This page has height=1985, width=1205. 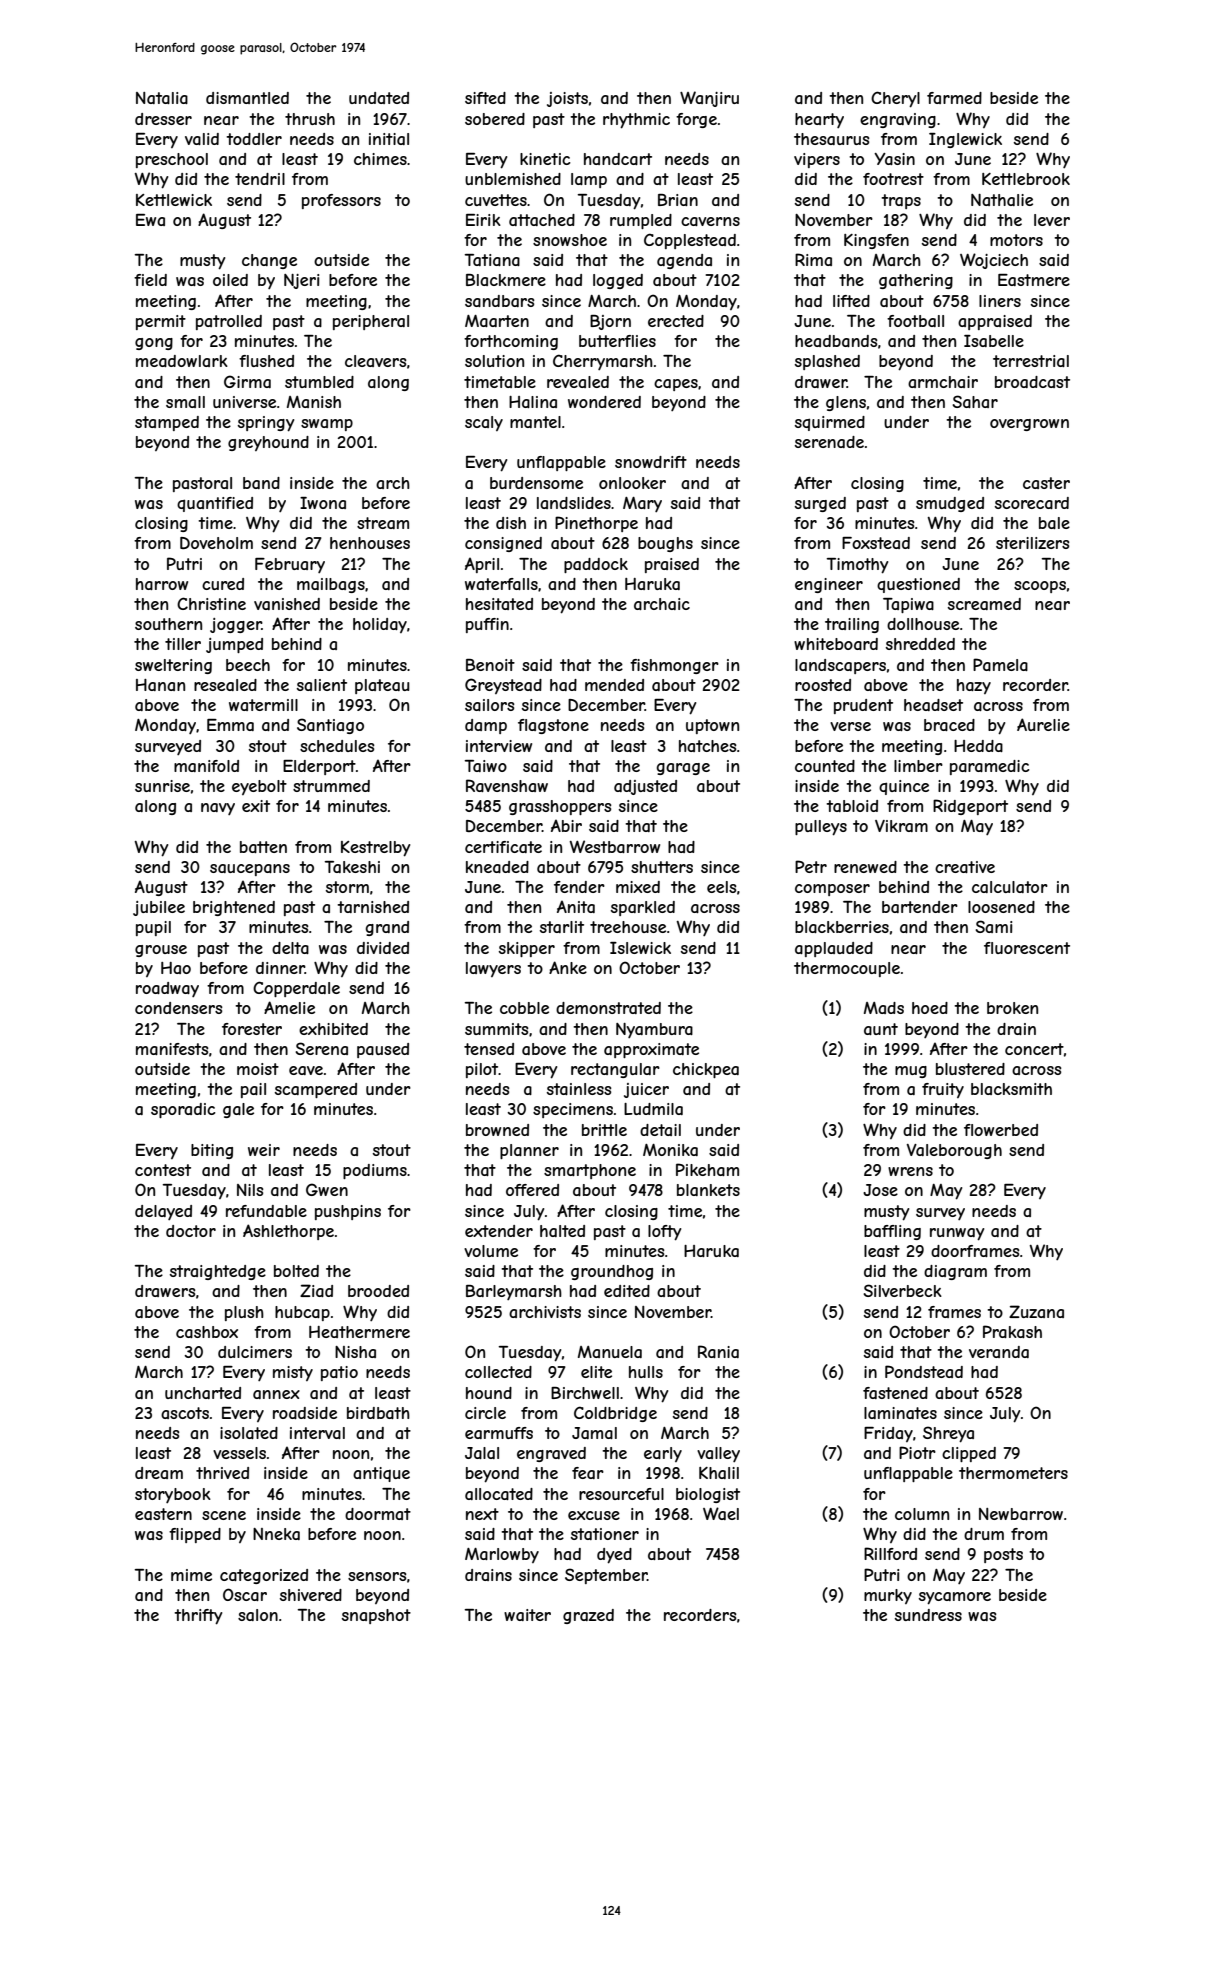 I want to click on Birchwell, so click(x=585, y=1393).
